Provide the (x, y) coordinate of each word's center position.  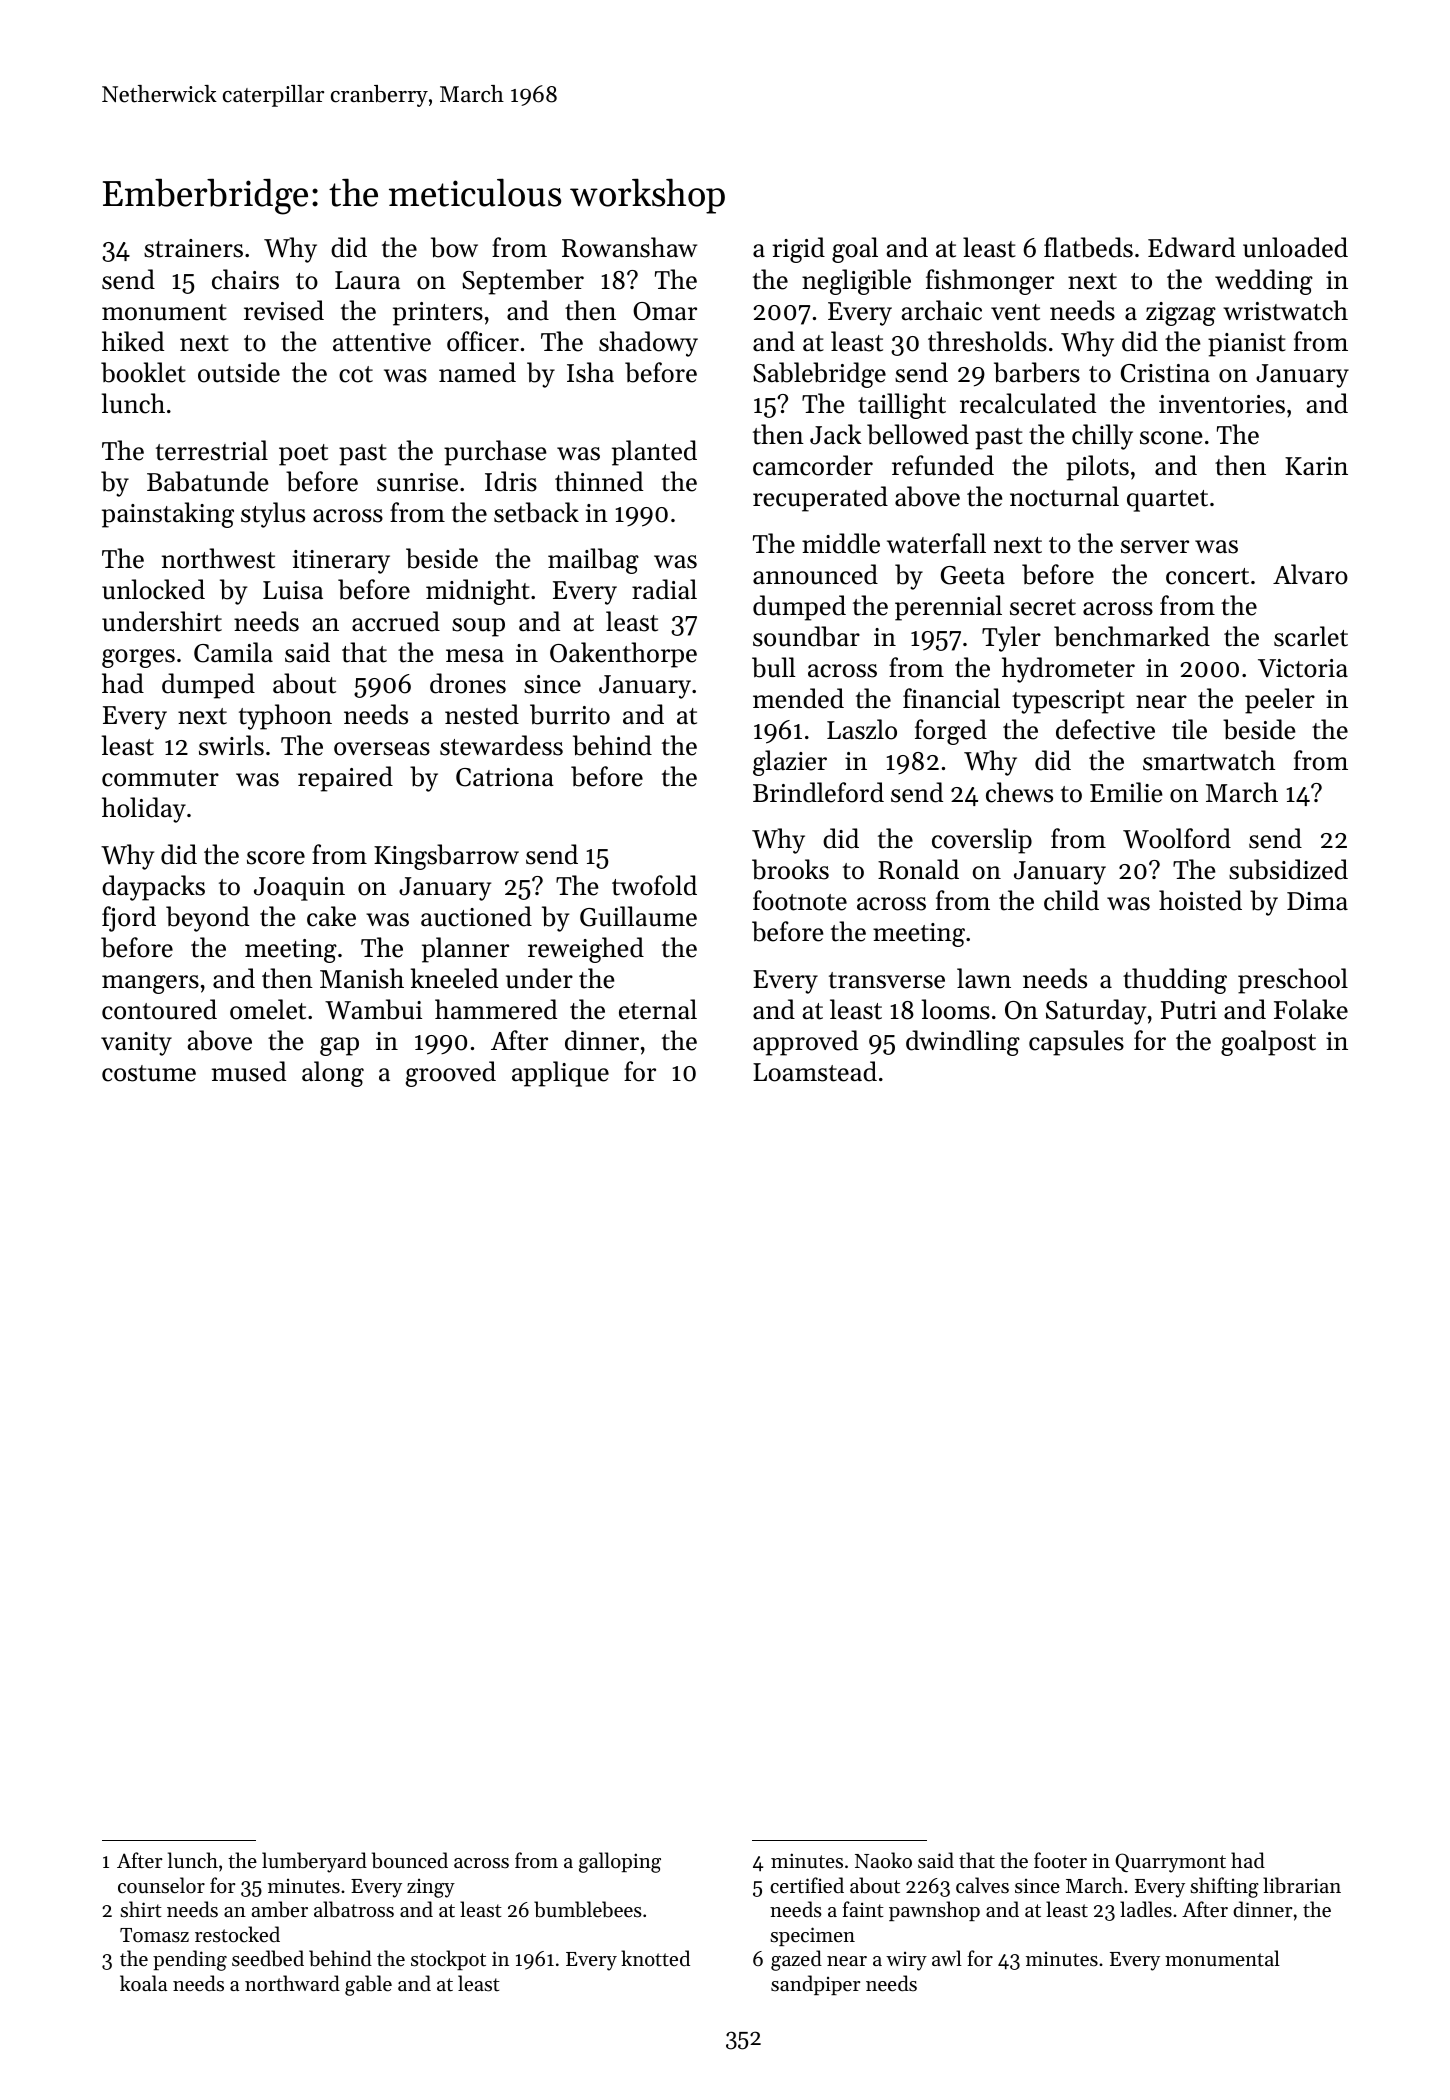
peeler (1280, 701)
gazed (796, 1960)
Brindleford (818, 792)
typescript (1068, 702)
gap (339, 1046)
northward (292, 1983)
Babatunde (208, 481)
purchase (495, 453)
